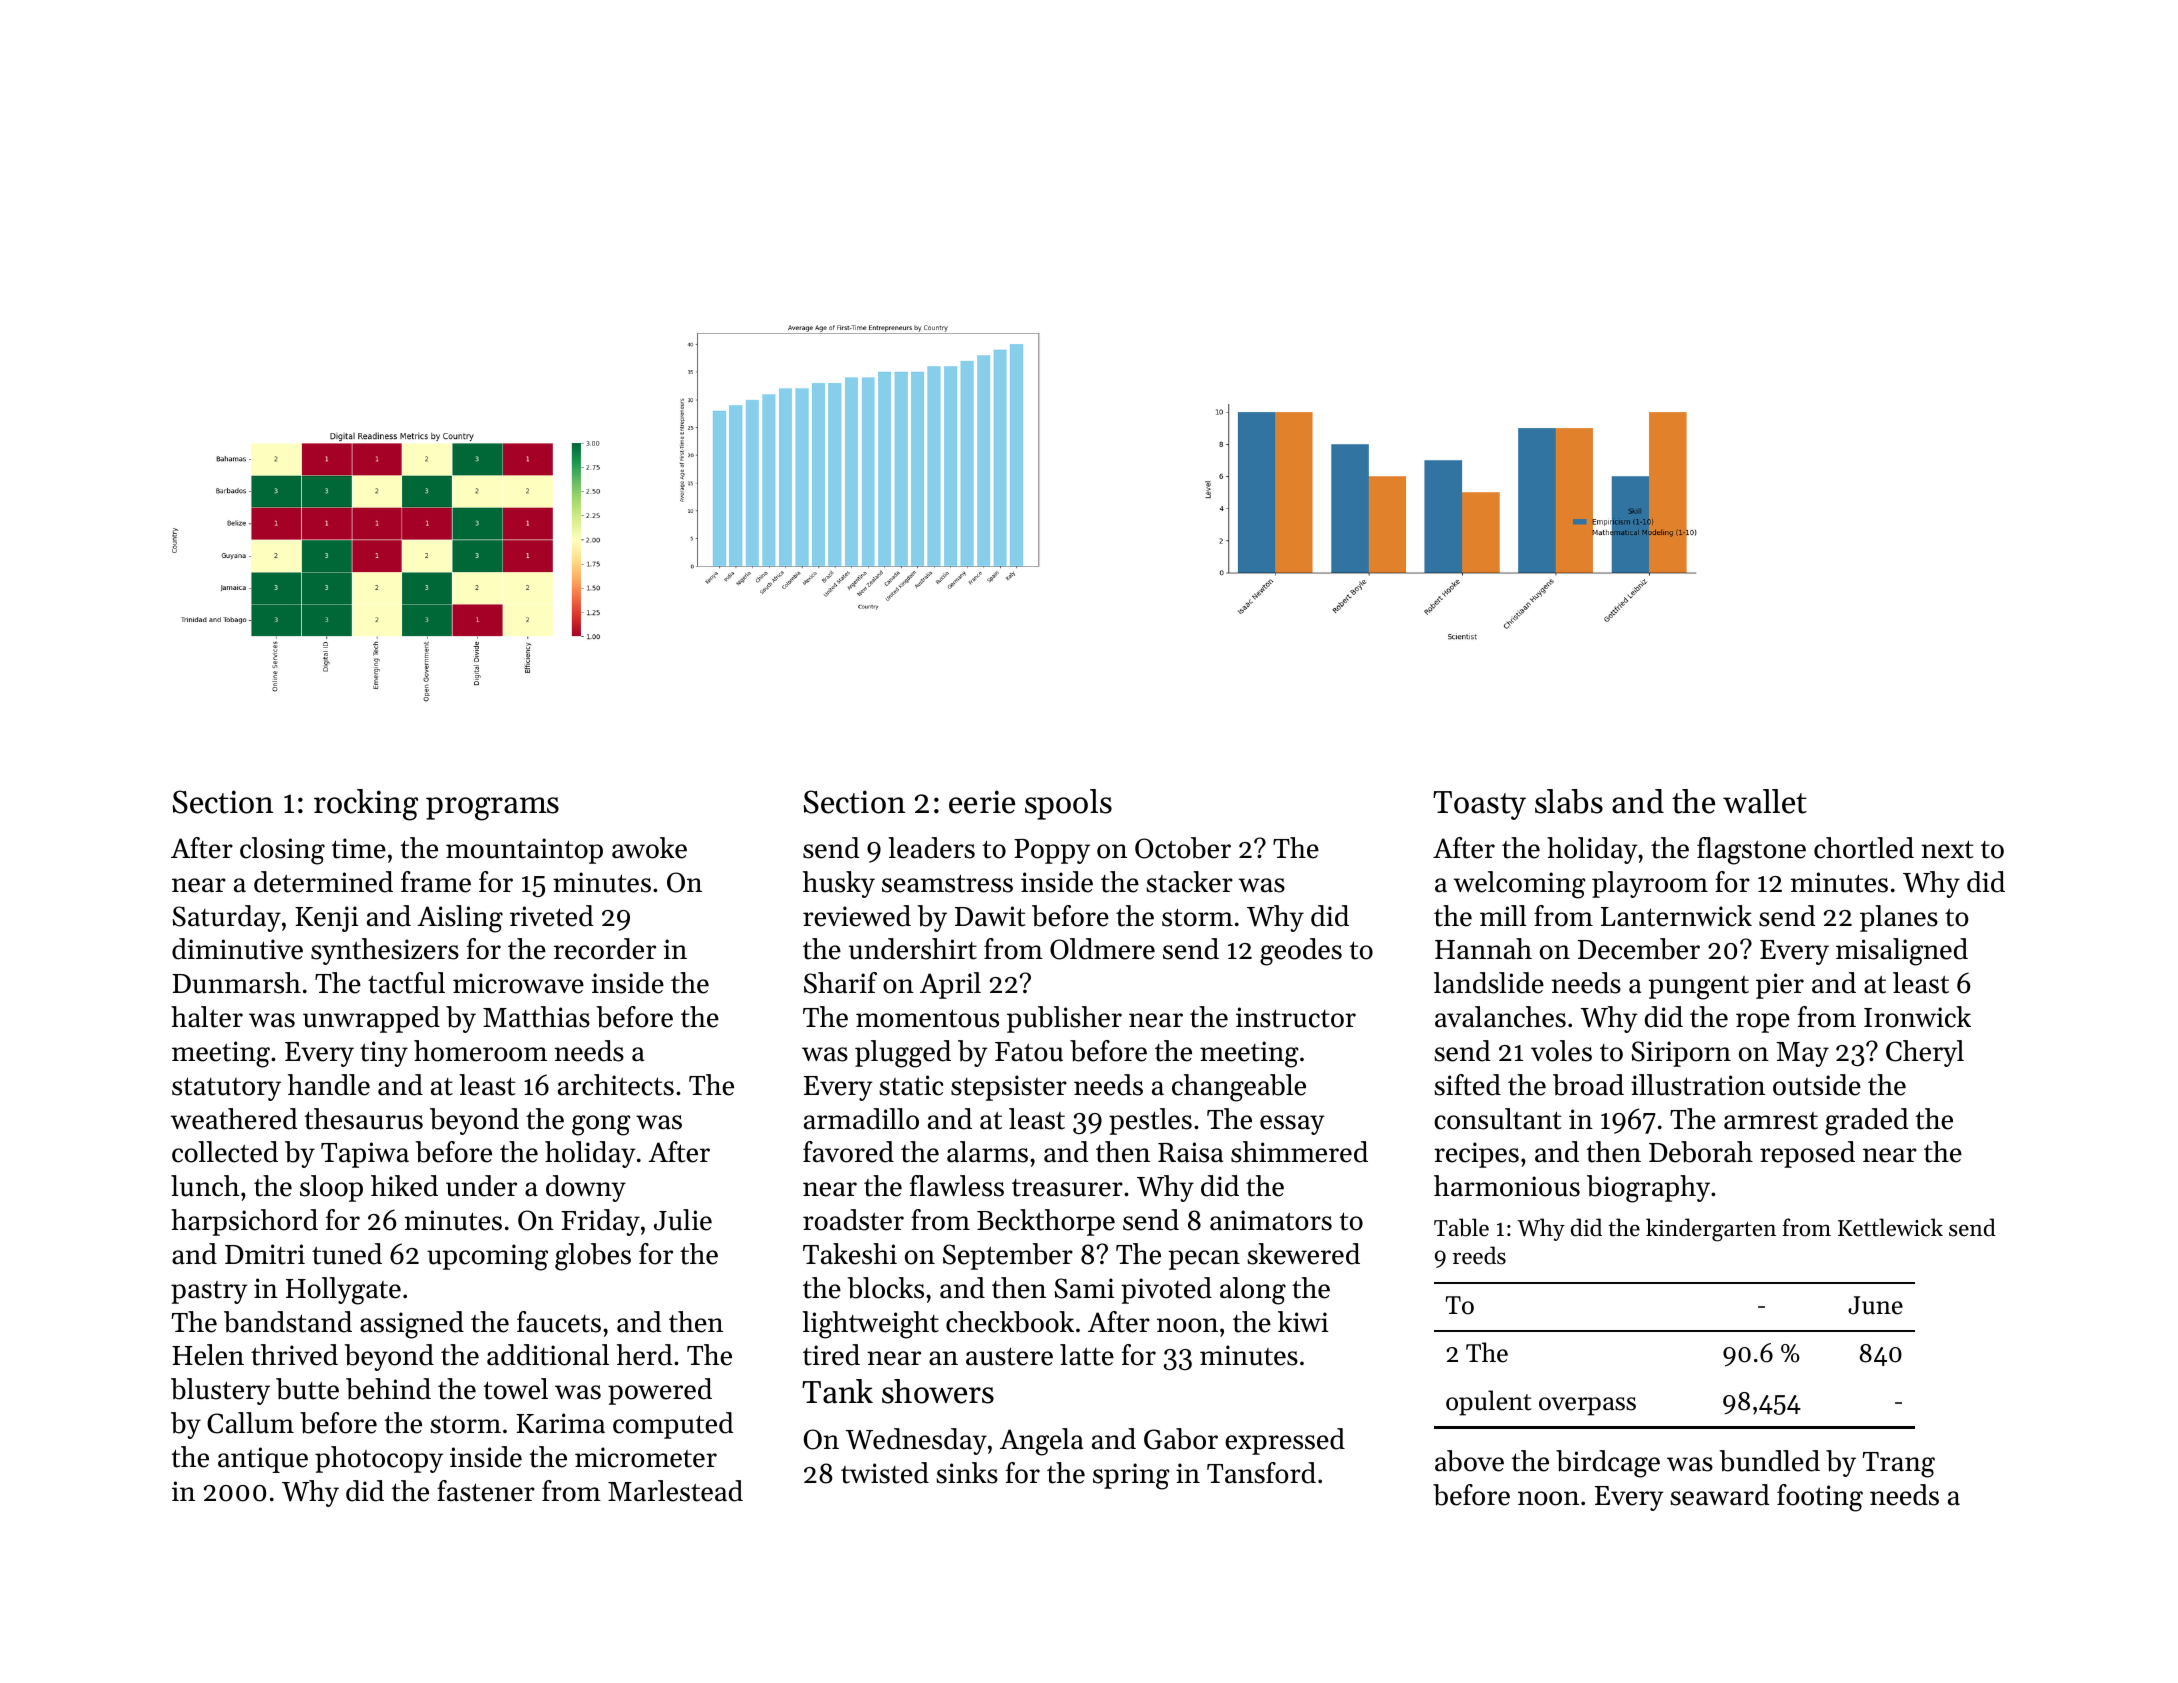 This screenshot has height=1683, width=2178. Describe the element at coordinates (1770, 1461) in the screenshot. I see `bundled` at that location.
